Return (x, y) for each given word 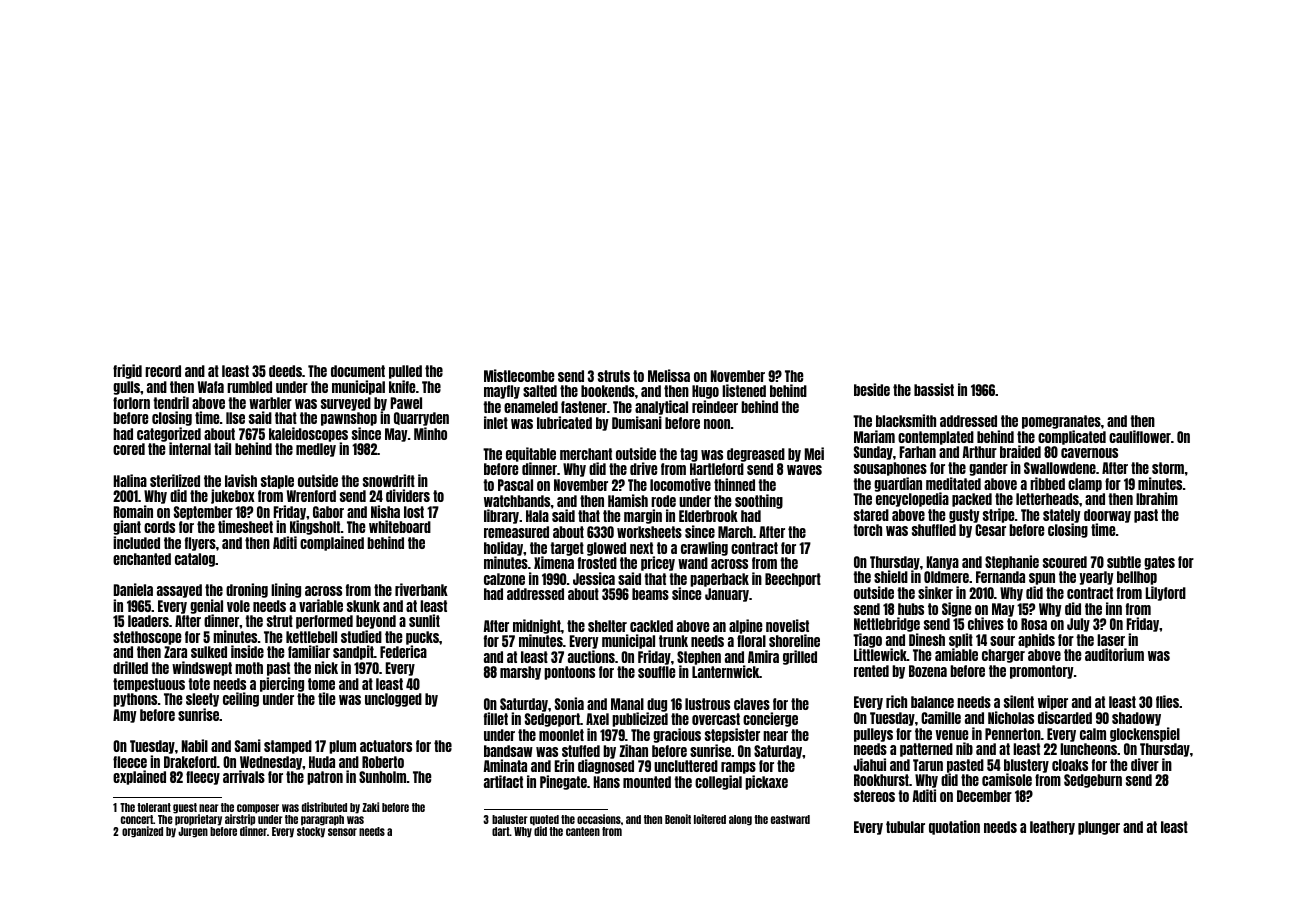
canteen (583, 831)
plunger (1099, 828)
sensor (342, 832)
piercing (282, 684)
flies (1167, 701)
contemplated (936, 438)
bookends (608, 391)
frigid (127, 371)
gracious (677, 735)
